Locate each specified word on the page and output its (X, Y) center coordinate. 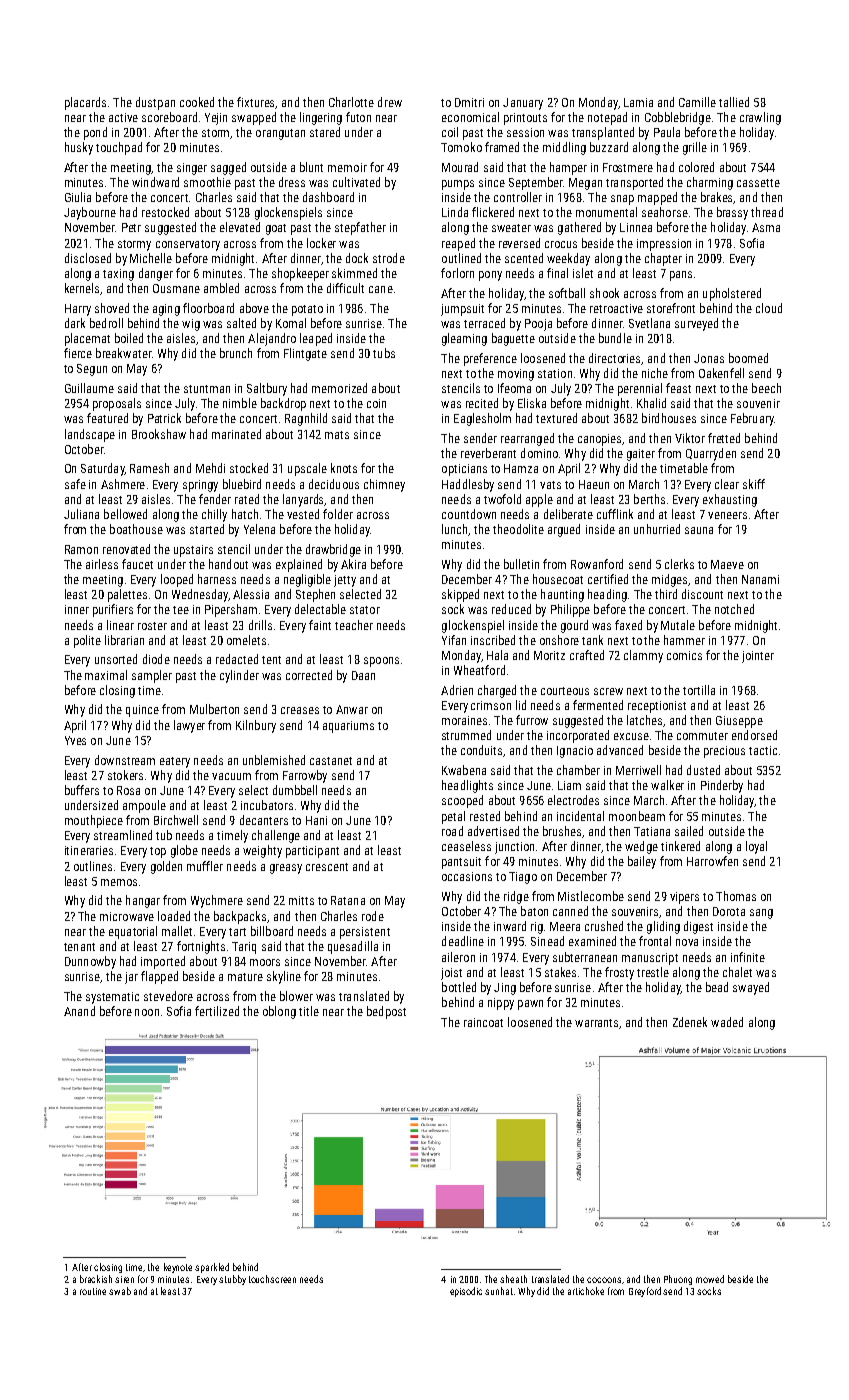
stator (365, 610)
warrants (596, 1023)
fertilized (217, 1011)
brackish (96, 1279)
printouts (525, 119)
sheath (513, 1279)
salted (241, 323)
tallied (734, 102)
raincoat (483, 1022)
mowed (710, 1279)
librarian (124, 640)
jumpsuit (462, 310)
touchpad (119, 148)
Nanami (760, 579)
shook (604, 293)
